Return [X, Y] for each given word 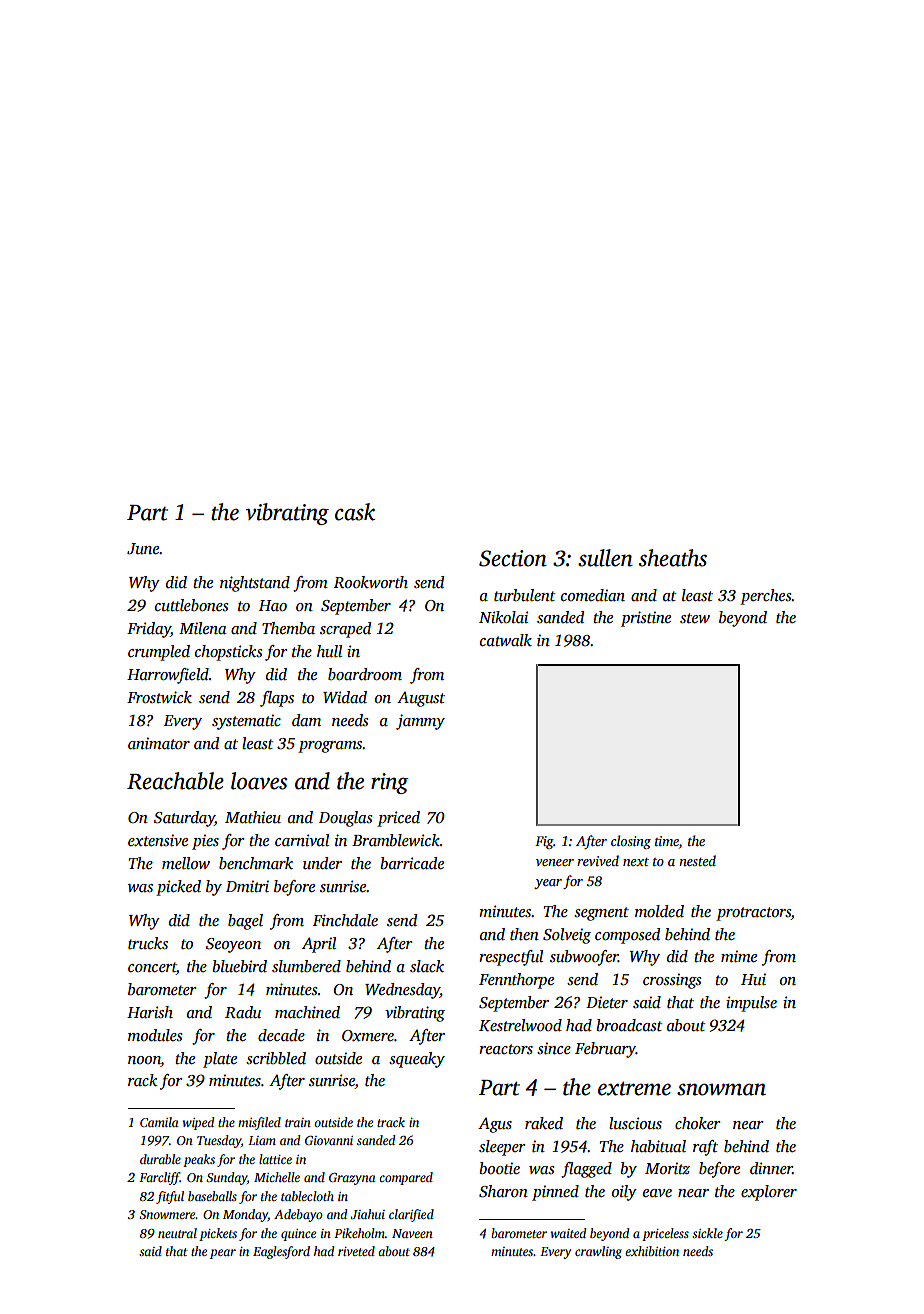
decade [281, 1035]
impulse [751, 1004]
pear [223, 1254]
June [143, 549]
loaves [259, 781]
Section [513, 558]
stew [695, 618]
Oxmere [368, 1035]
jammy [420, 722]
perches [766, 597]
